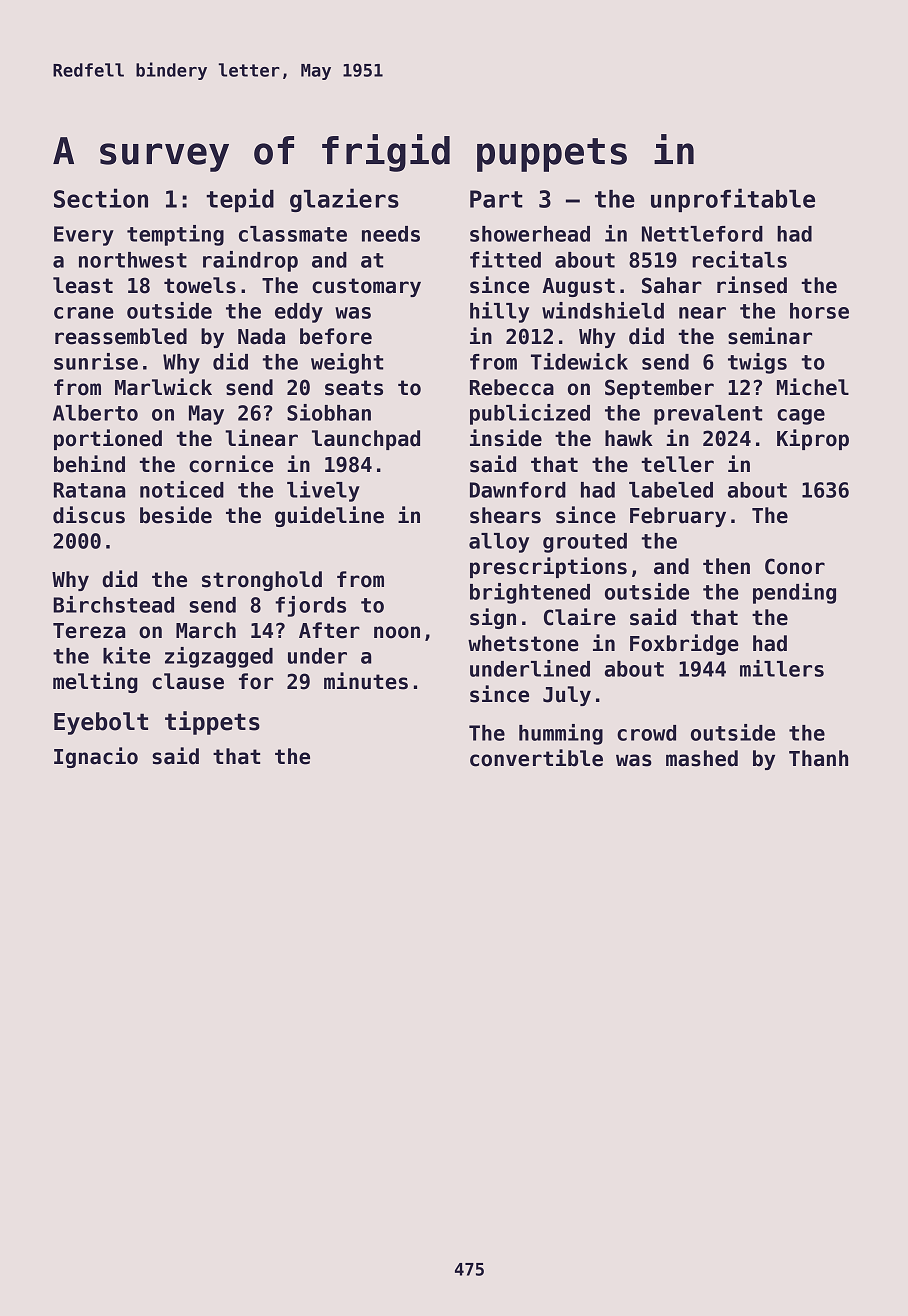 Image resolution: width=908 pixels, height=1316 pixels. I want to click on Section, so click(101, 198).
